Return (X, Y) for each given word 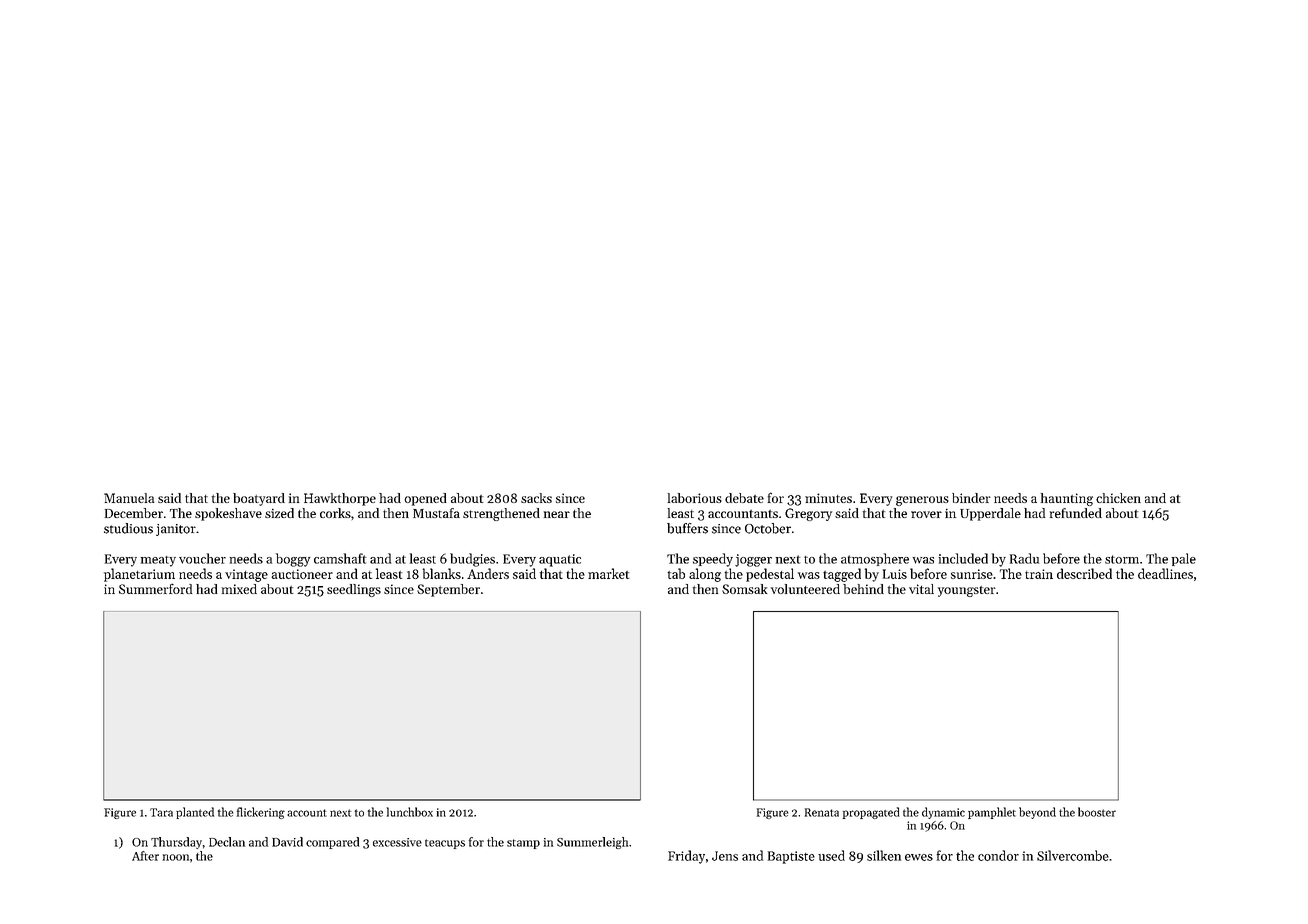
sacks (536, 498)
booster (1097, 812)
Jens (725, 856)
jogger (753, 560)
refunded (1076, 513)
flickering (261, 813)
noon (176, 857)
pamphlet (992, 813)
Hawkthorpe (340, 499)
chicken (1118, 498)
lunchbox (410, 812)
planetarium (139, 575)
